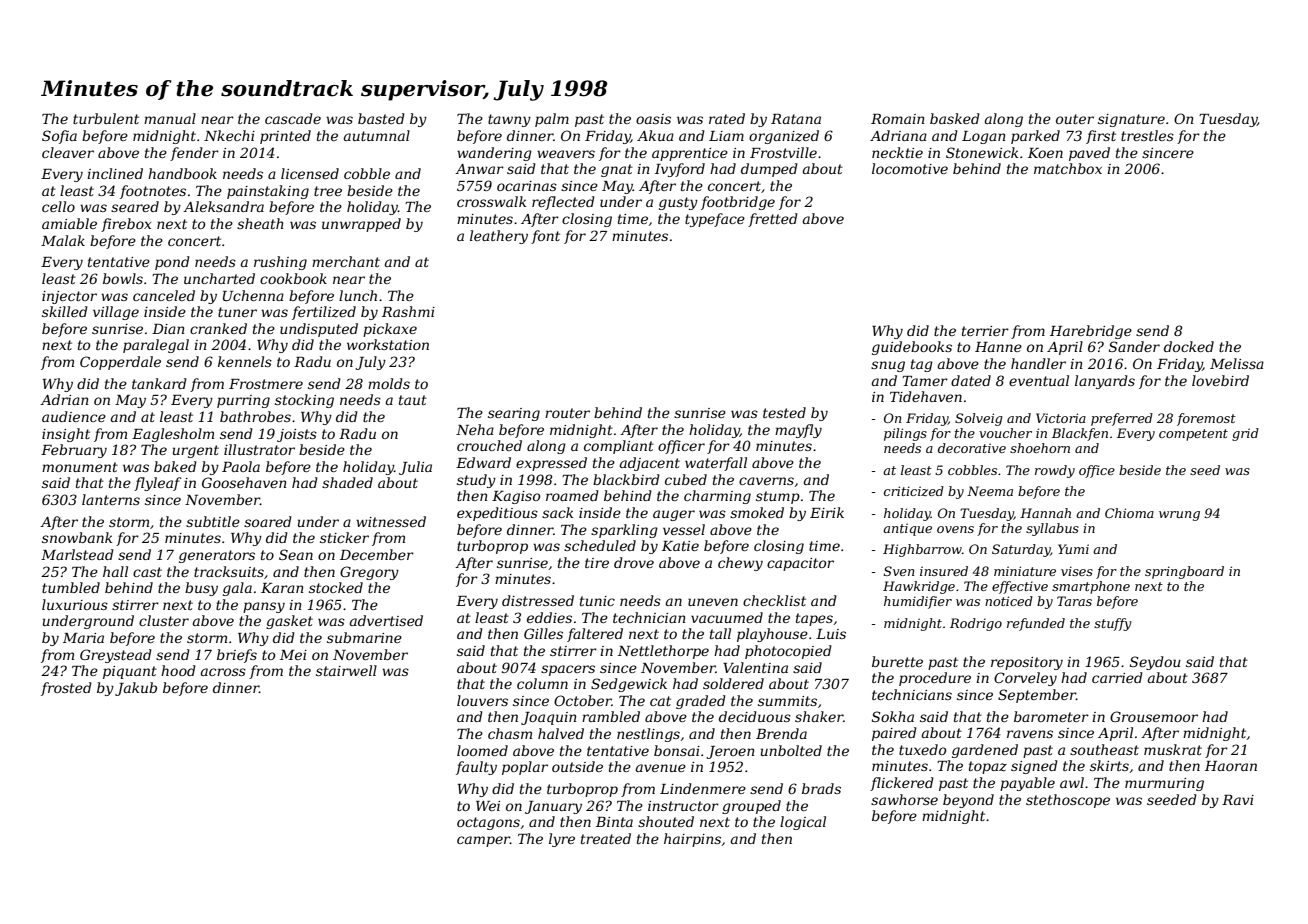 The width and height of the image is (1308, 924). Describe the element at coordinates (1068, 801) in the image. I see `stethoscope` at that location.
